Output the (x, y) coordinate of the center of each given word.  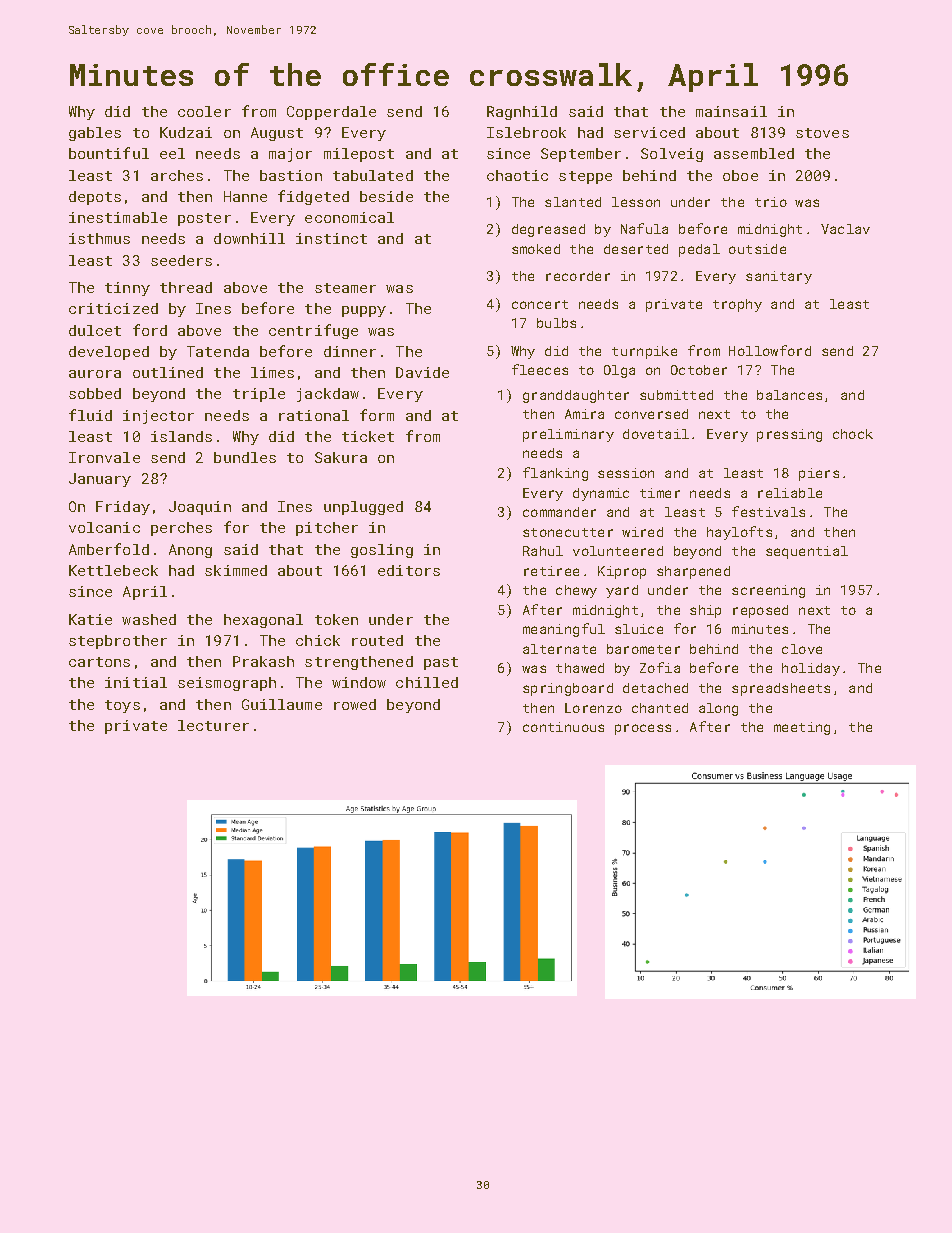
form (377, 415)
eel (172, 153)
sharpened (693, 572)
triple (259, 395)
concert (540, 304)
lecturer (213, 725)
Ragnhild (522, 113)
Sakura (341, 457)
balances (789, 395)
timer (660, 493)
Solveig (672, 155)
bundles (245, 457)
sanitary (779, 277)
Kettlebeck (113, 570)
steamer (345, 288)
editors (409, 570)
